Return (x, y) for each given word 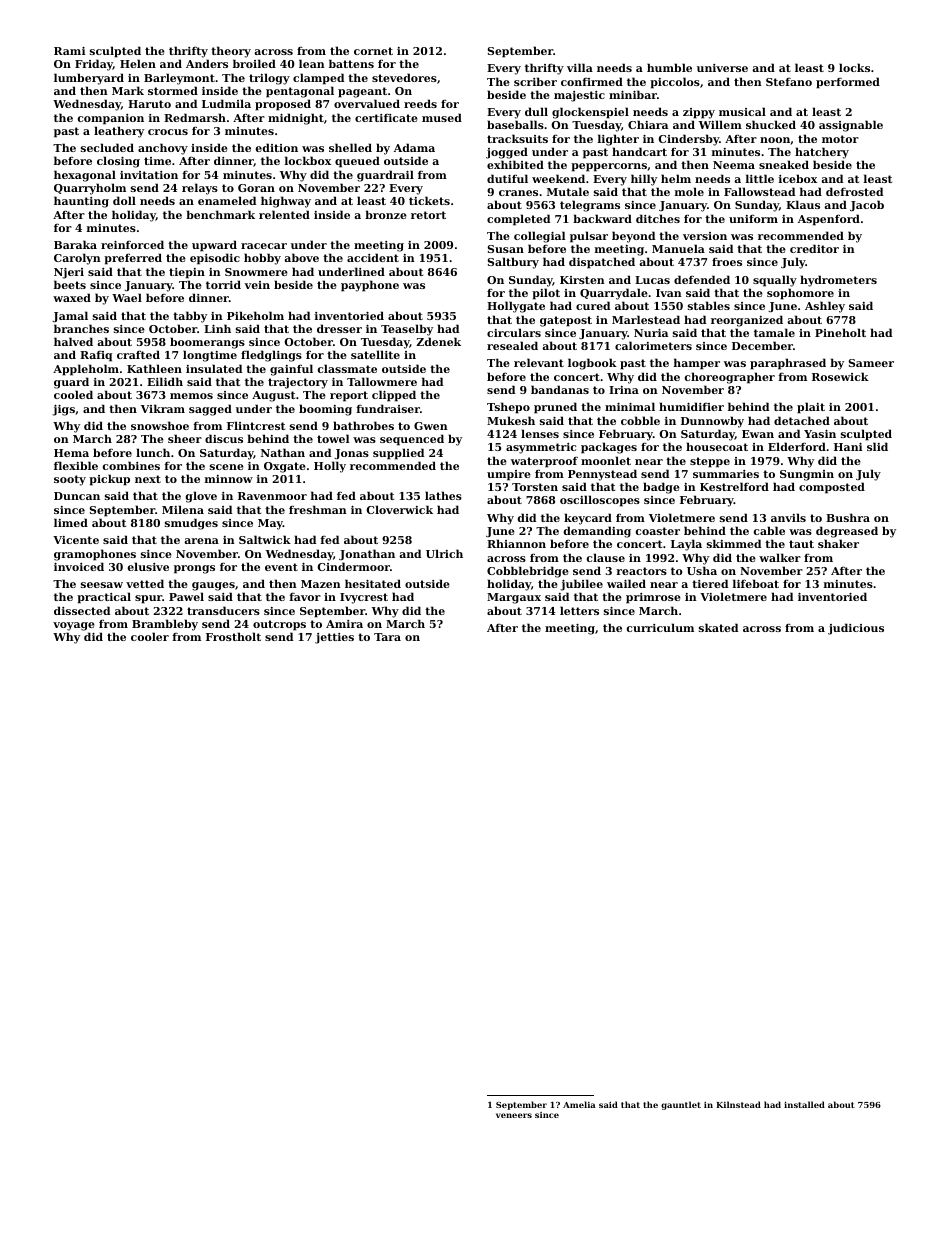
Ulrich (444, 553)
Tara (387, 637)
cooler (150, 636)
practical (104, 598)
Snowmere (256, 272)
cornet (373, 51)
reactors (641, 571)
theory (231, 52)
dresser (339, 328)
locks (854, 67)
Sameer (871, 363)
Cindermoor (354, 566)
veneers (514, 1115)
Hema (71, 453)
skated (718, 627)
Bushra (848, 517)
